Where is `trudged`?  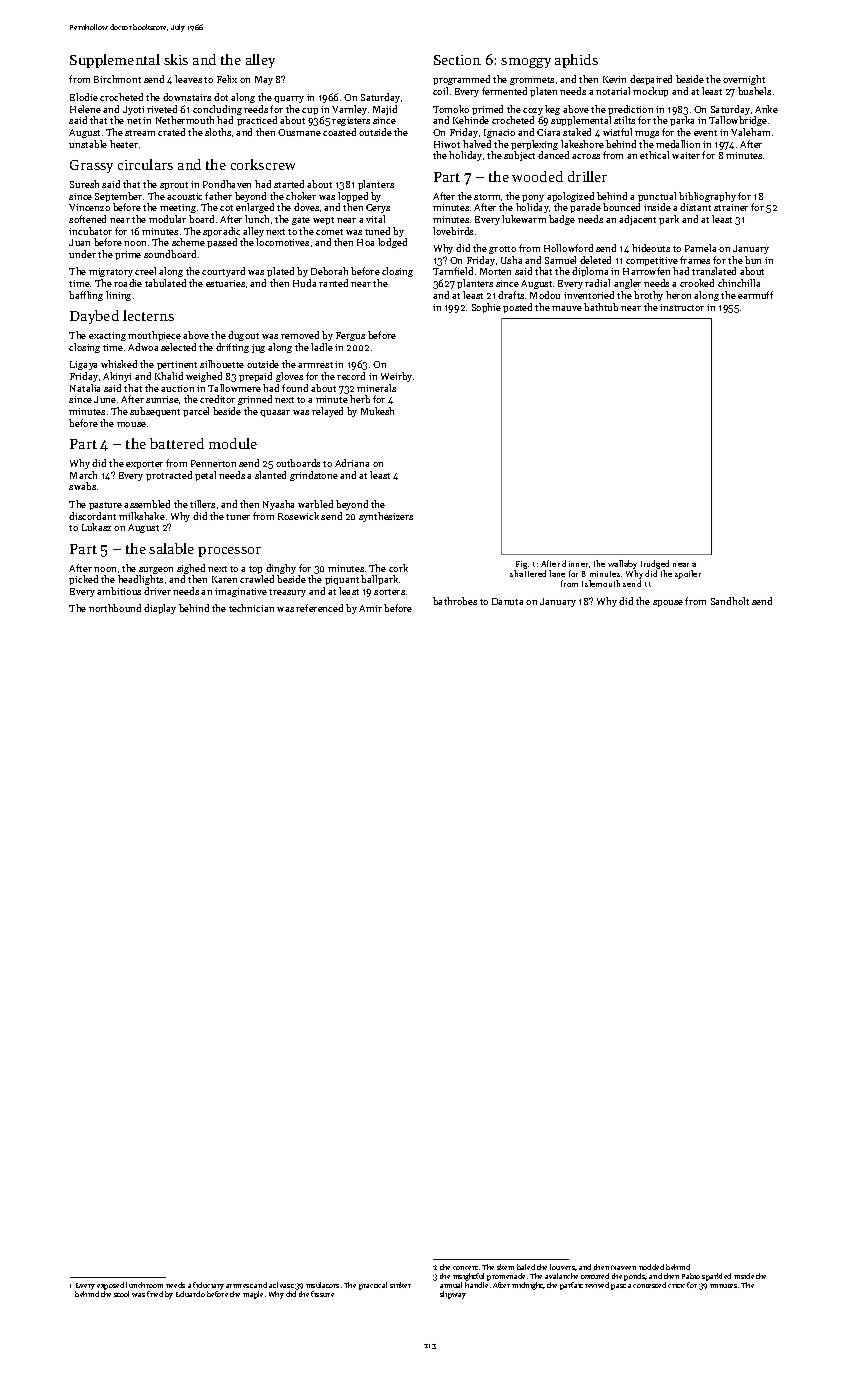
trudged is located at coordinates (655, 564).
